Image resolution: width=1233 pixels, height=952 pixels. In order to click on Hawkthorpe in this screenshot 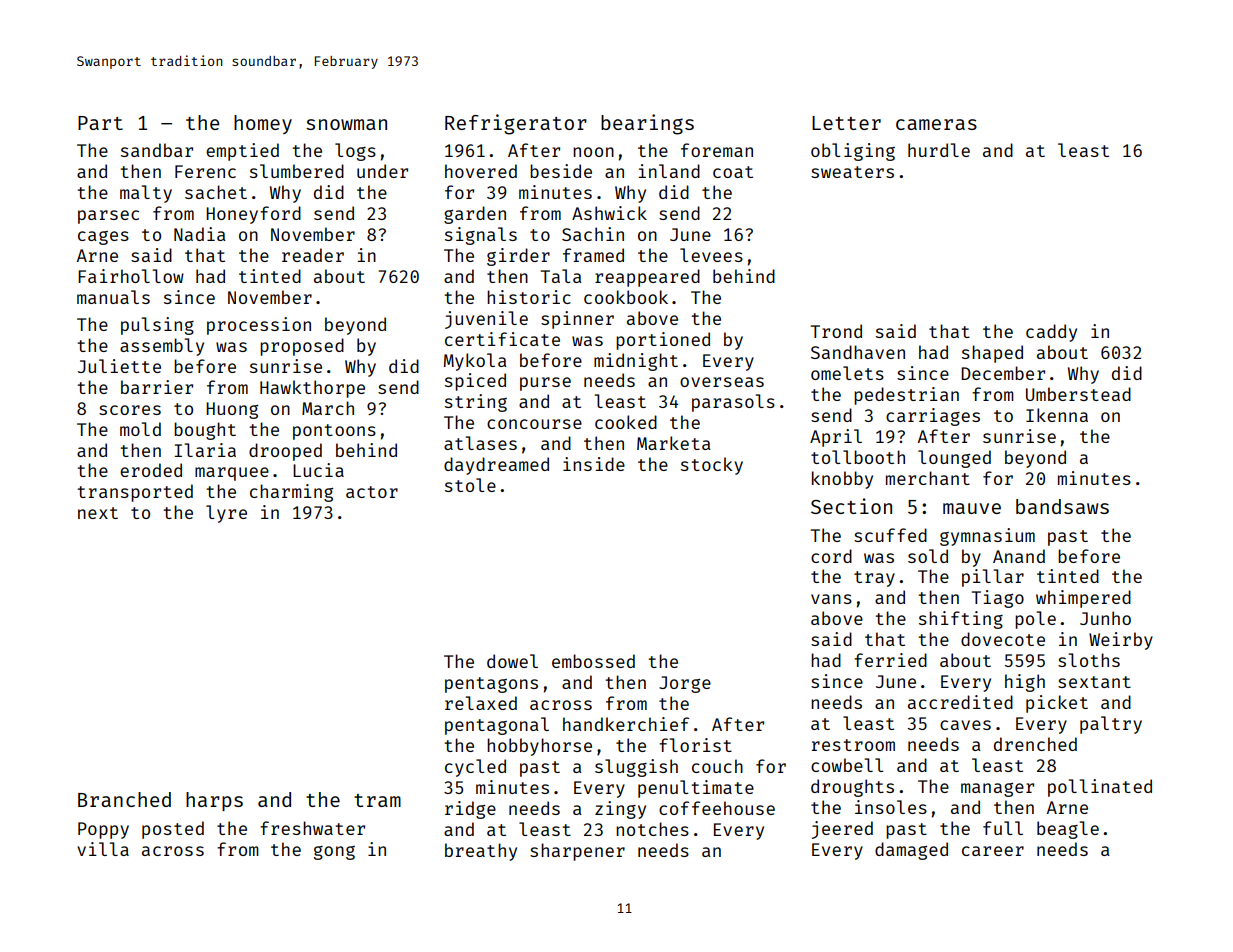, I will do `click(312, 389)`.
